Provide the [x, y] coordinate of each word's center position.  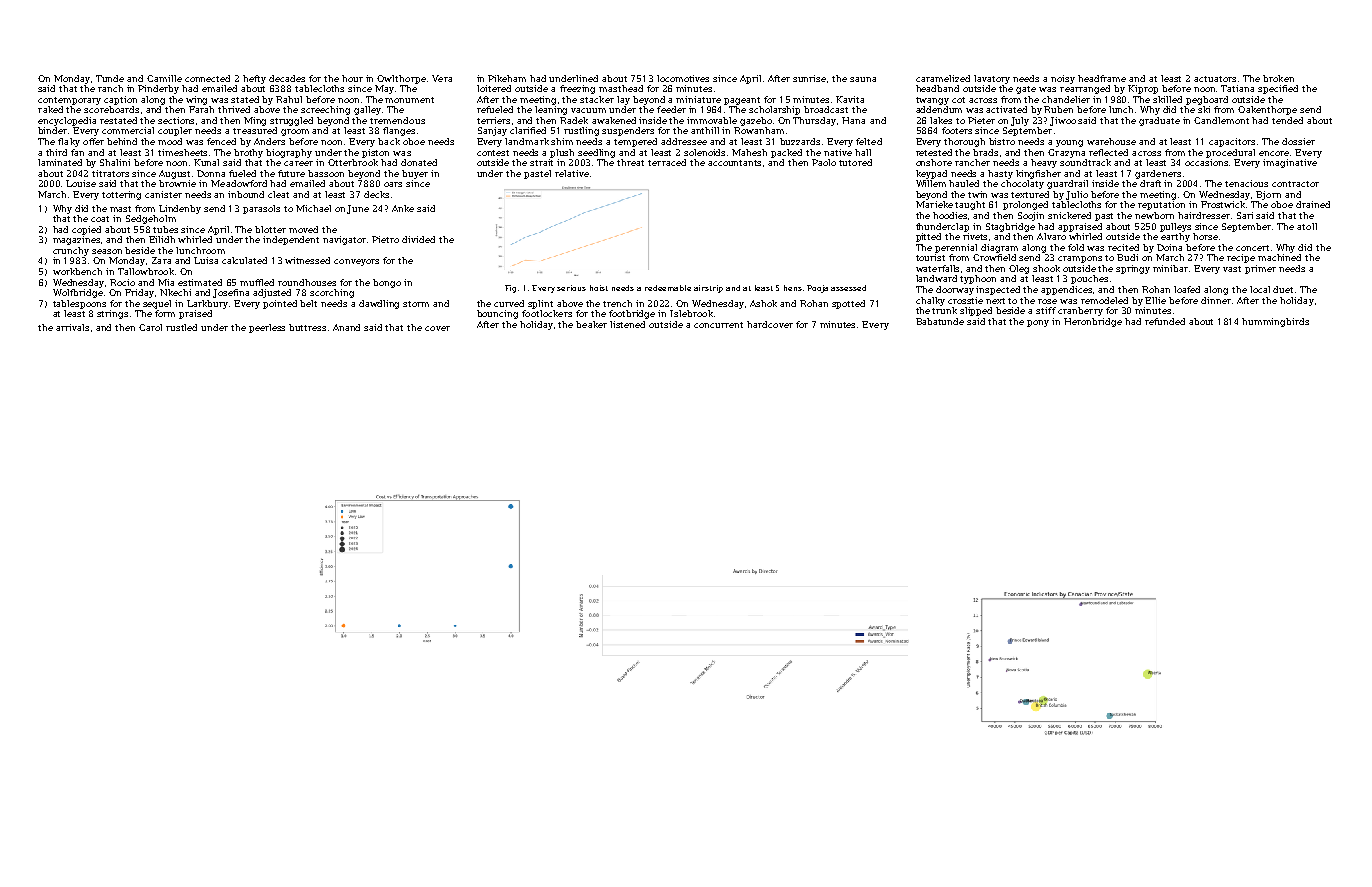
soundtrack [1085, 162]
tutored [855, 162]
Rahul [289, 99]
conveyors [356, 262]
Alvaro [1051, 236]
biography [289, 153]
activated [1006, 109]
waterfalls [937, 268]
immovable [712, 120]
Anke [403, 208]
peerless [267, 328]
